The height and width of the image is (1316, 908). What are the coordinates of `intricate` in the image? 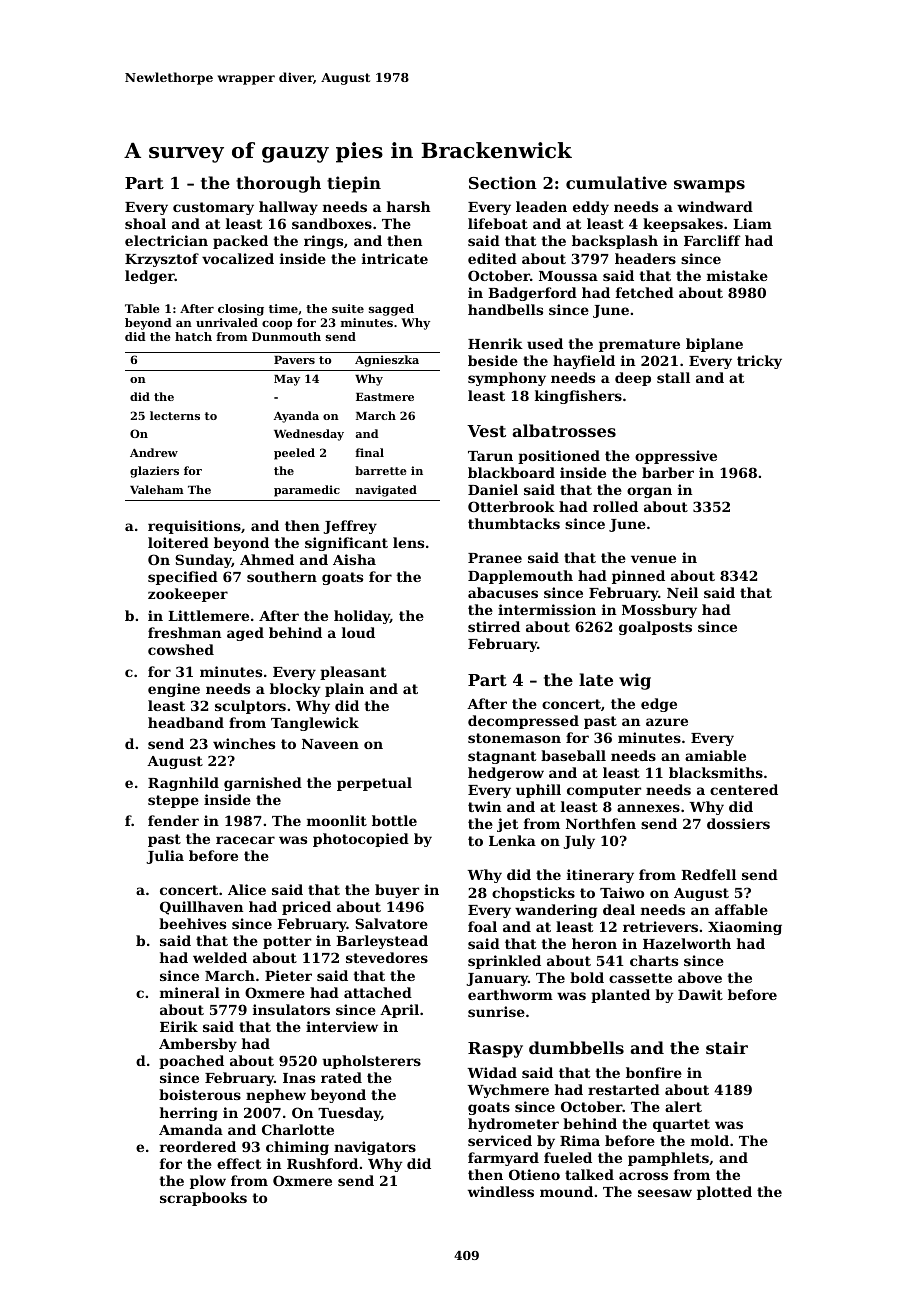 It's located at (395, 258).
